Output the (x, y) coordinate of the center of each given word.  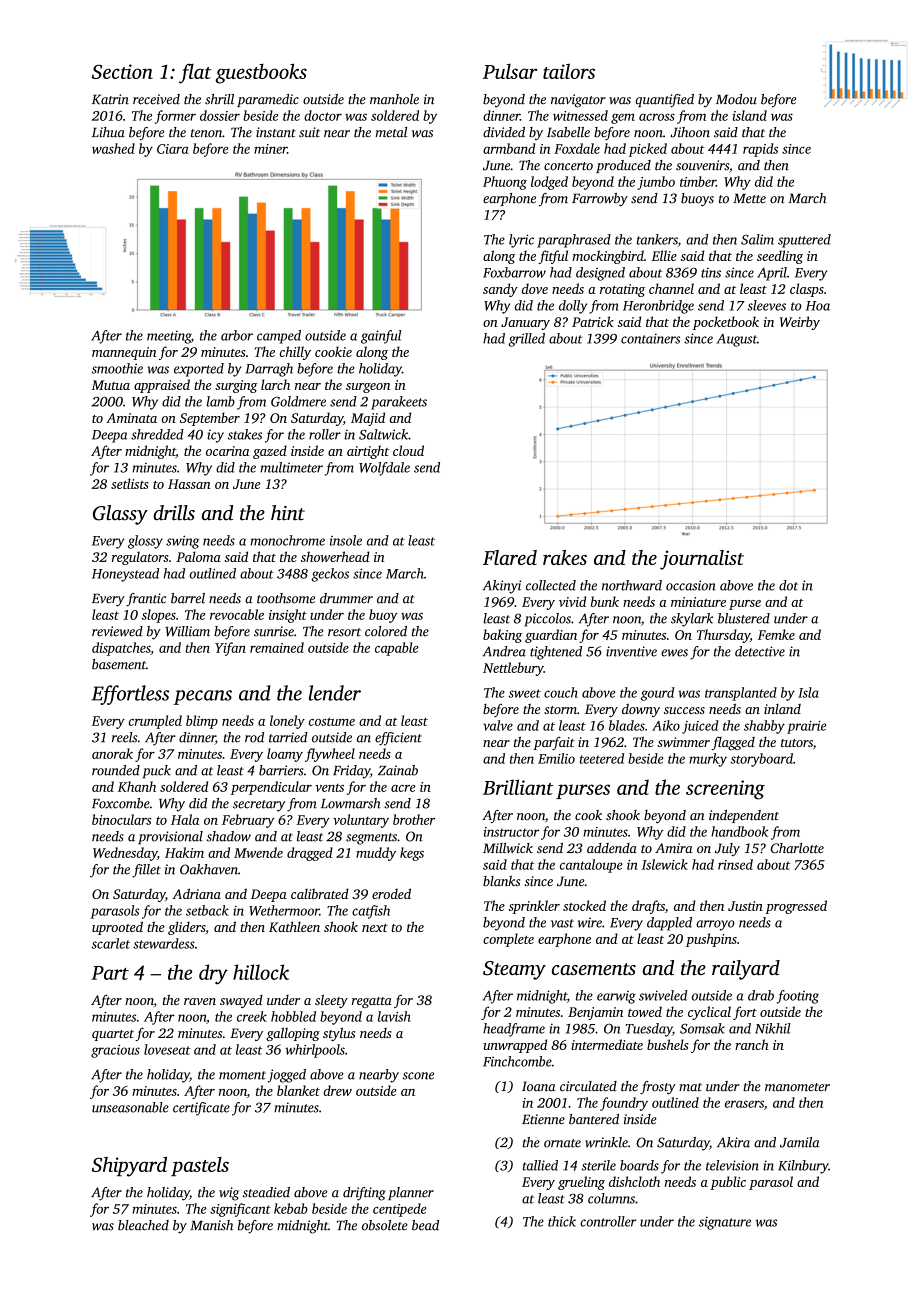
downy (641, 710)
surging (236, 386)
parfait (554, 743)
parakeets (399, 403)
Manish (211, 1225)
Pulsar (510, 71)
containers (650, 338)
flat (195, 73)
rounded (116, 770)
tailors (569, 71)
